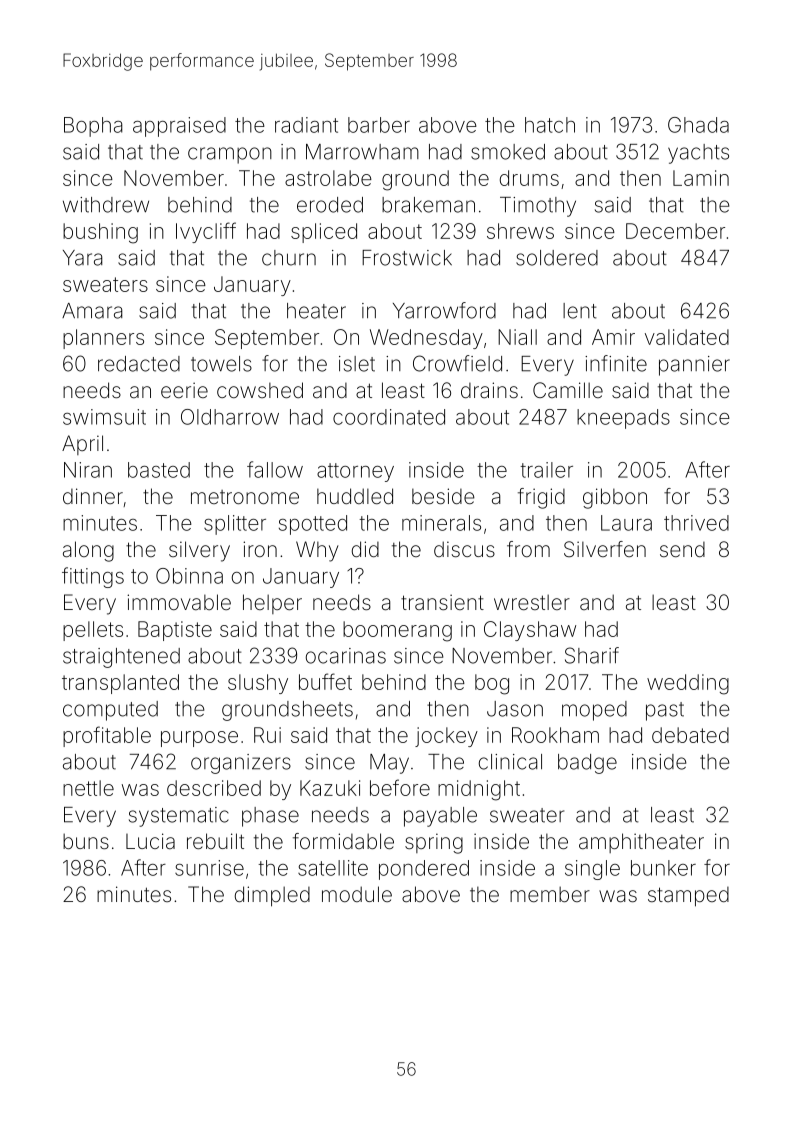  I want to click on nettle, so click(88, 788).
